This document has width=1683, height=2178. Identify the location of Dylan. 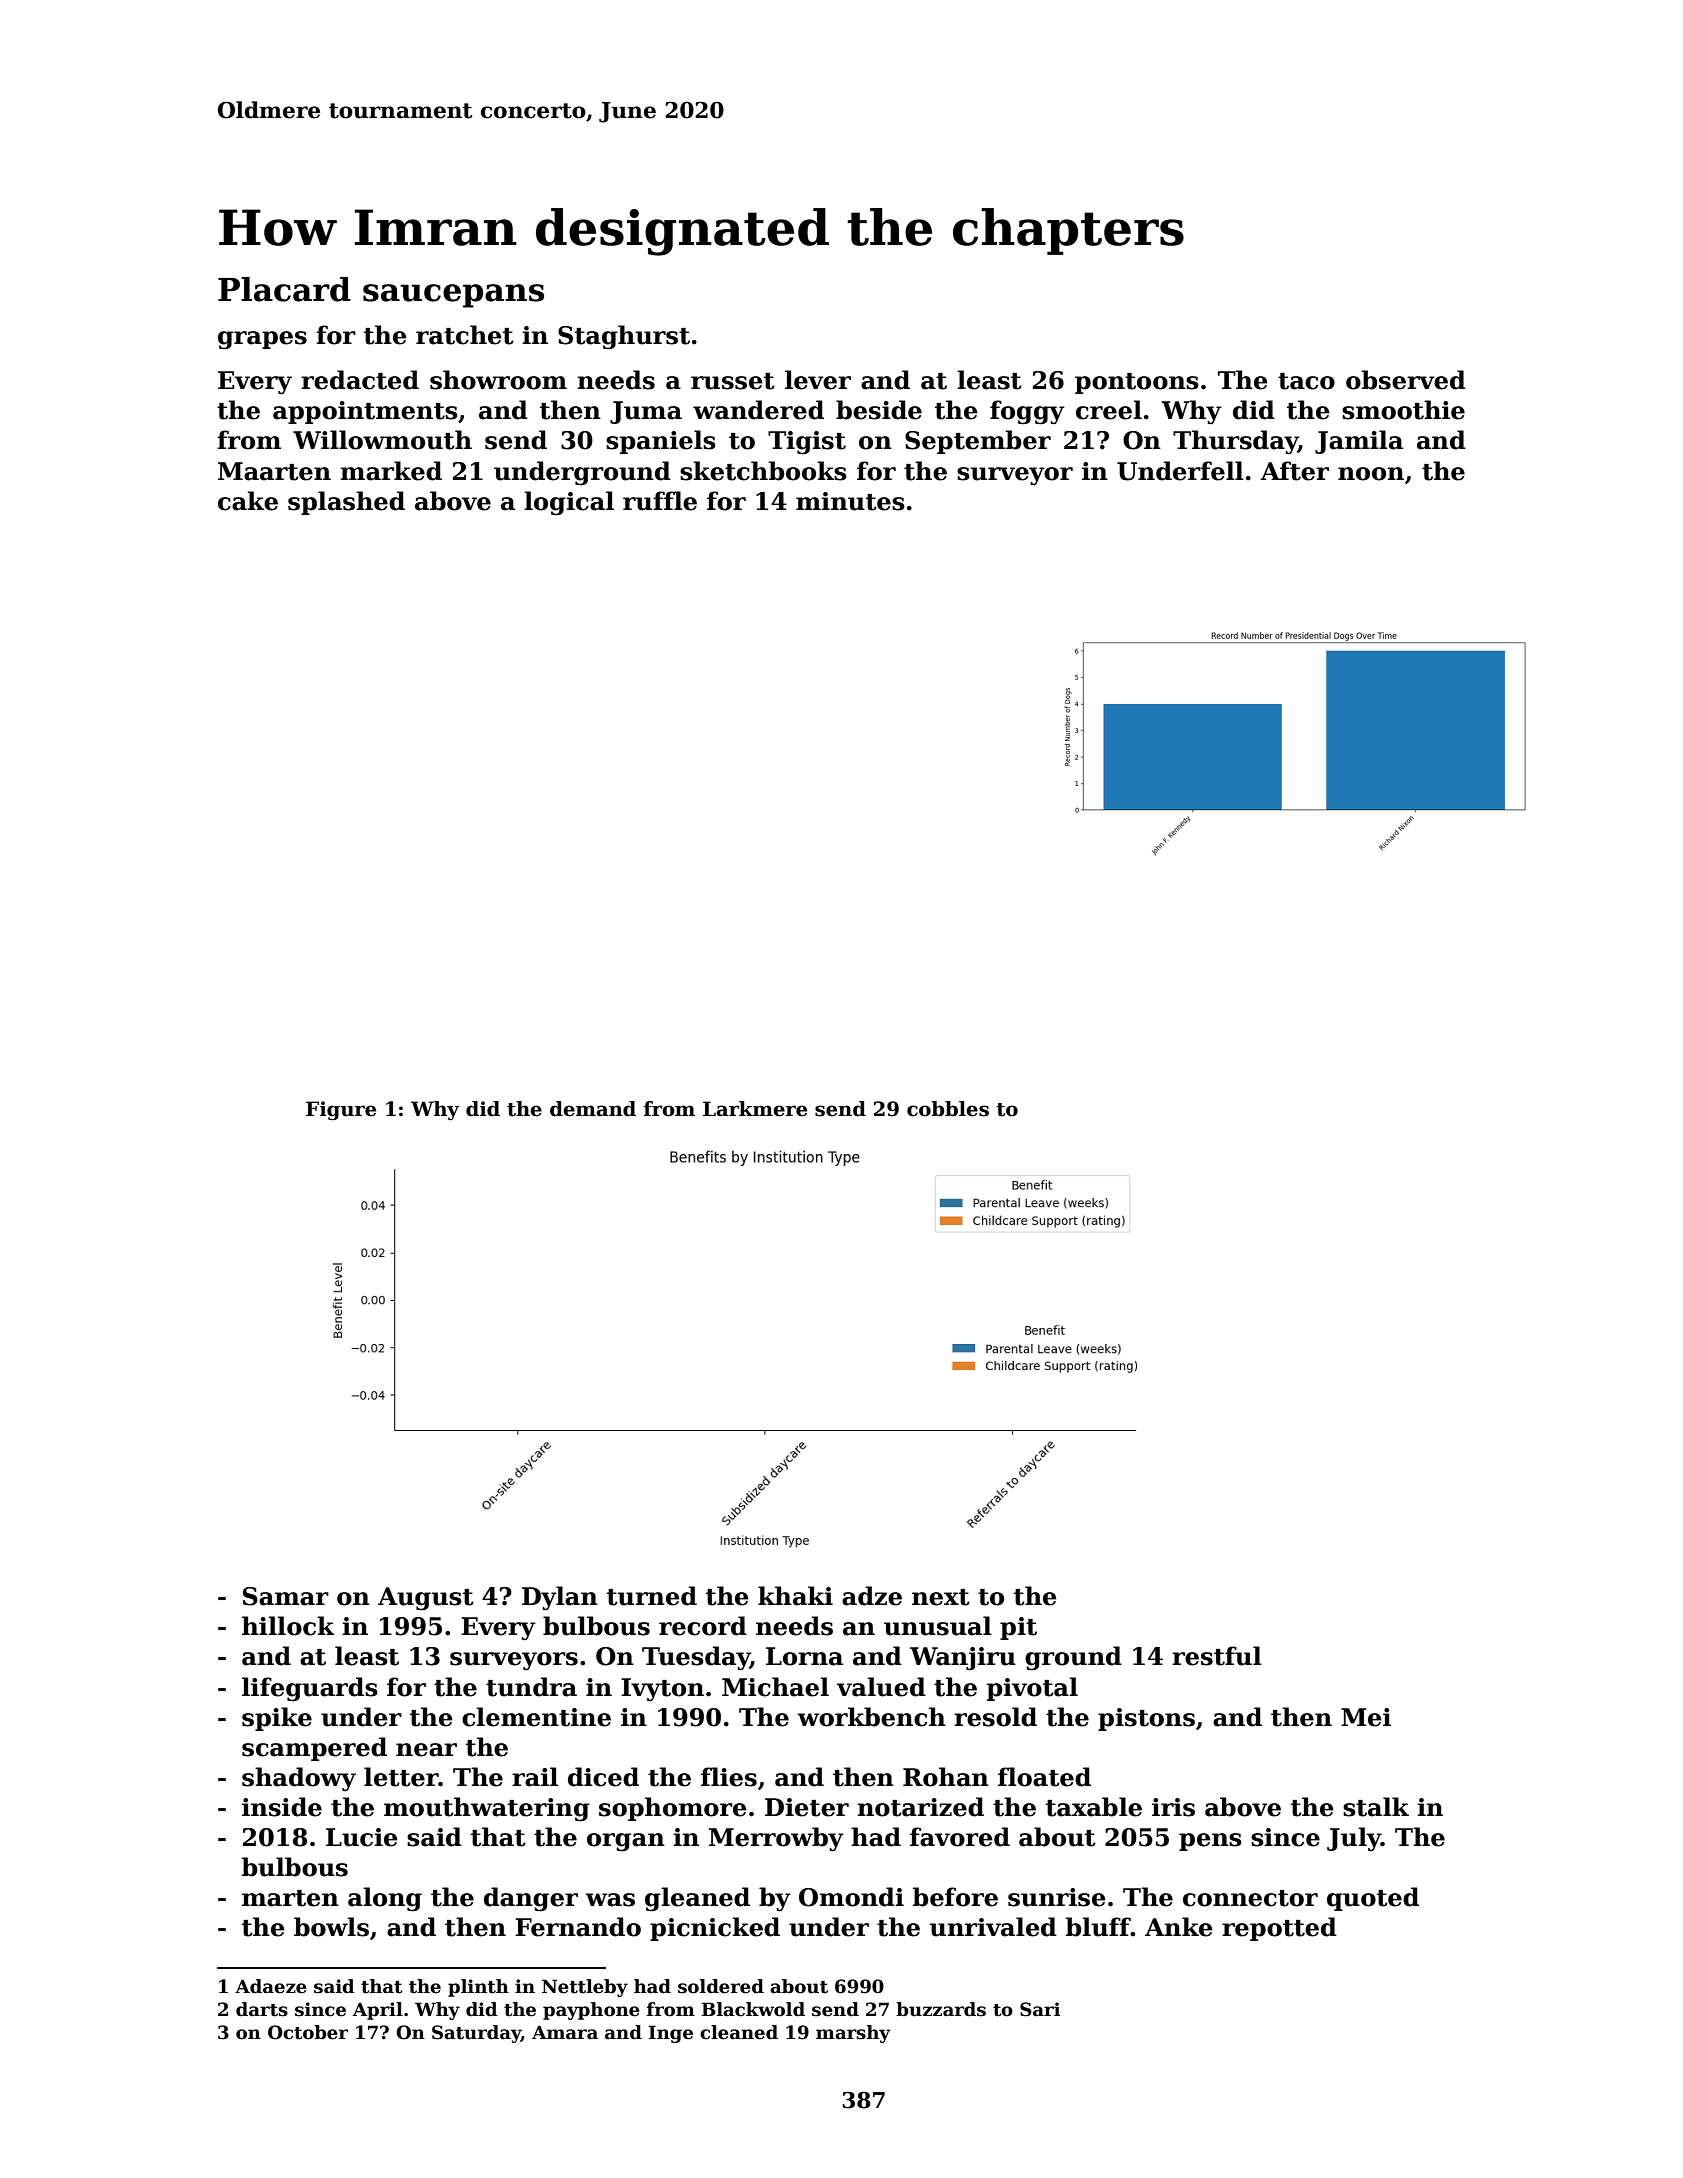
(560, 1598).
